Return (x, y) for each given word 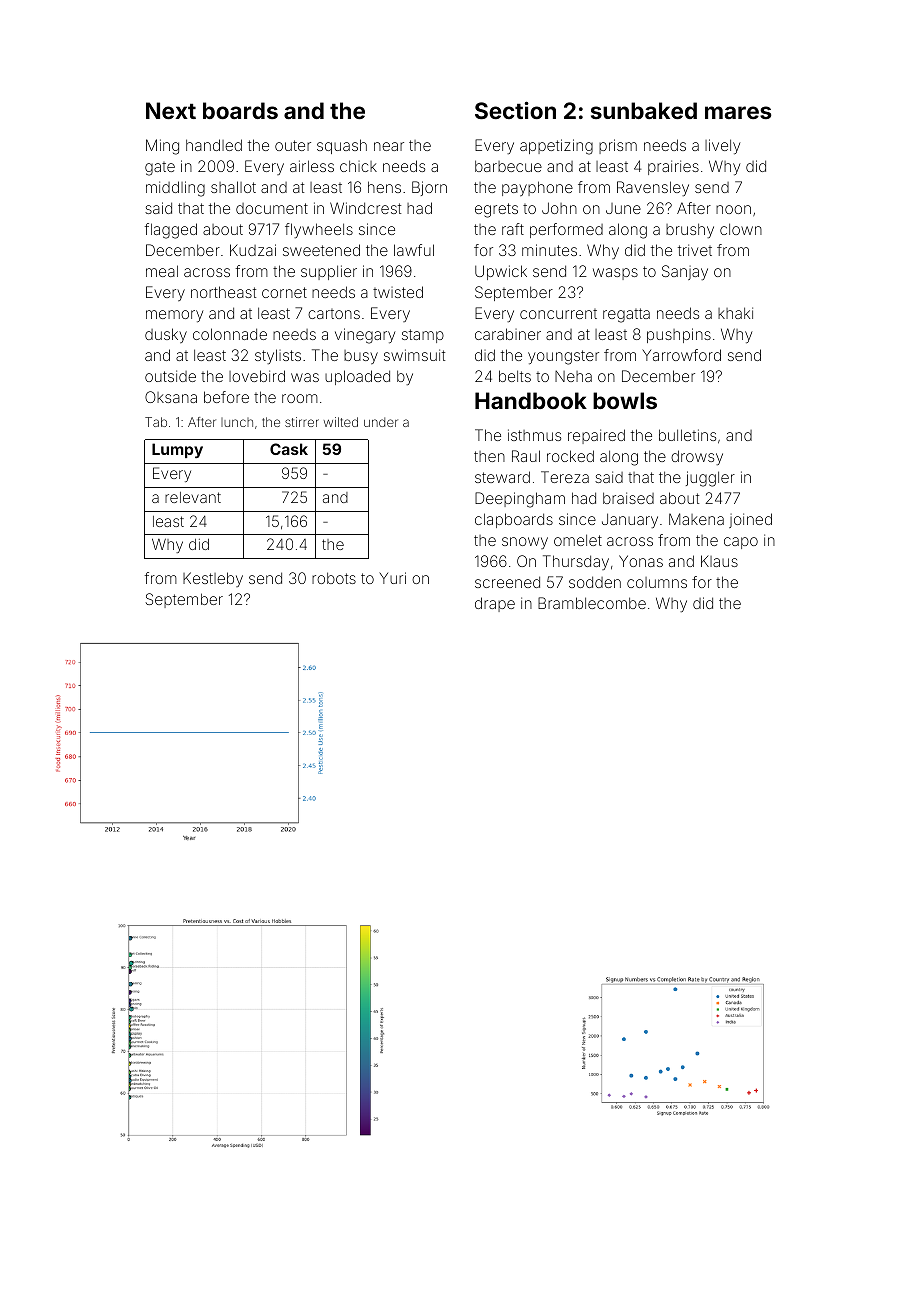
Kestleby (213, 579)
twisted (398, 292)
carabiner (508, 334)
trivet (695, 250)
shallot (233, 187)
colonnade (230, 334)
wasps (615, 274)
